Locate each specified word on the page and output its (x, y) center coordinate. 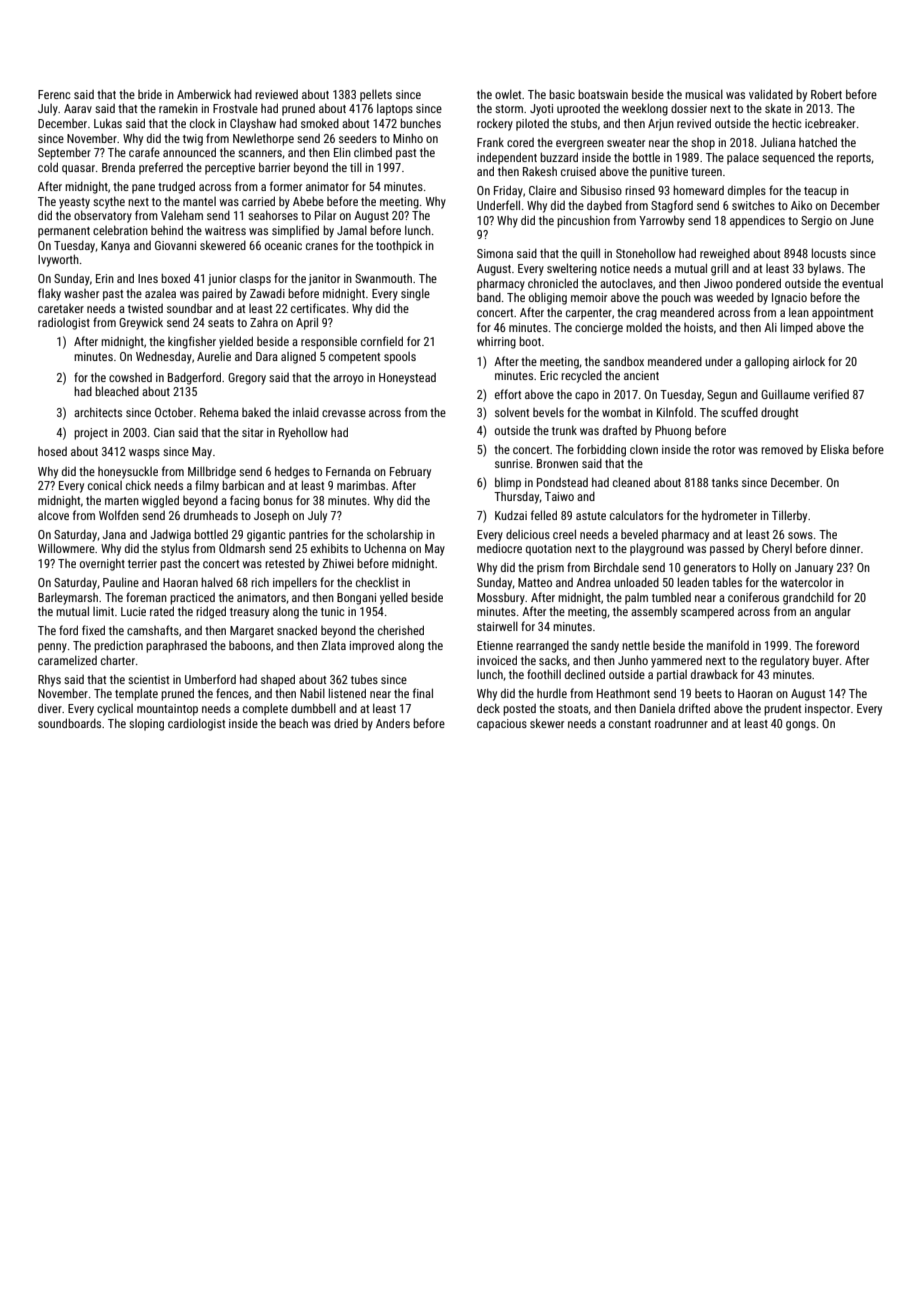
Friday (508, 191)
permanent (64, 232)
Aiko (801, 205)
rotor (723, 450)
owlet (508, 94)
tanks (725, 482)
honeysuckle (128, 472)
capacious (502, 725)
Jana (114, 534)
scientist (148, 679)
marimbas (361, 485)
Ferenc (54, 94)
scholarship (395, 535)
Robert (826, 94)
